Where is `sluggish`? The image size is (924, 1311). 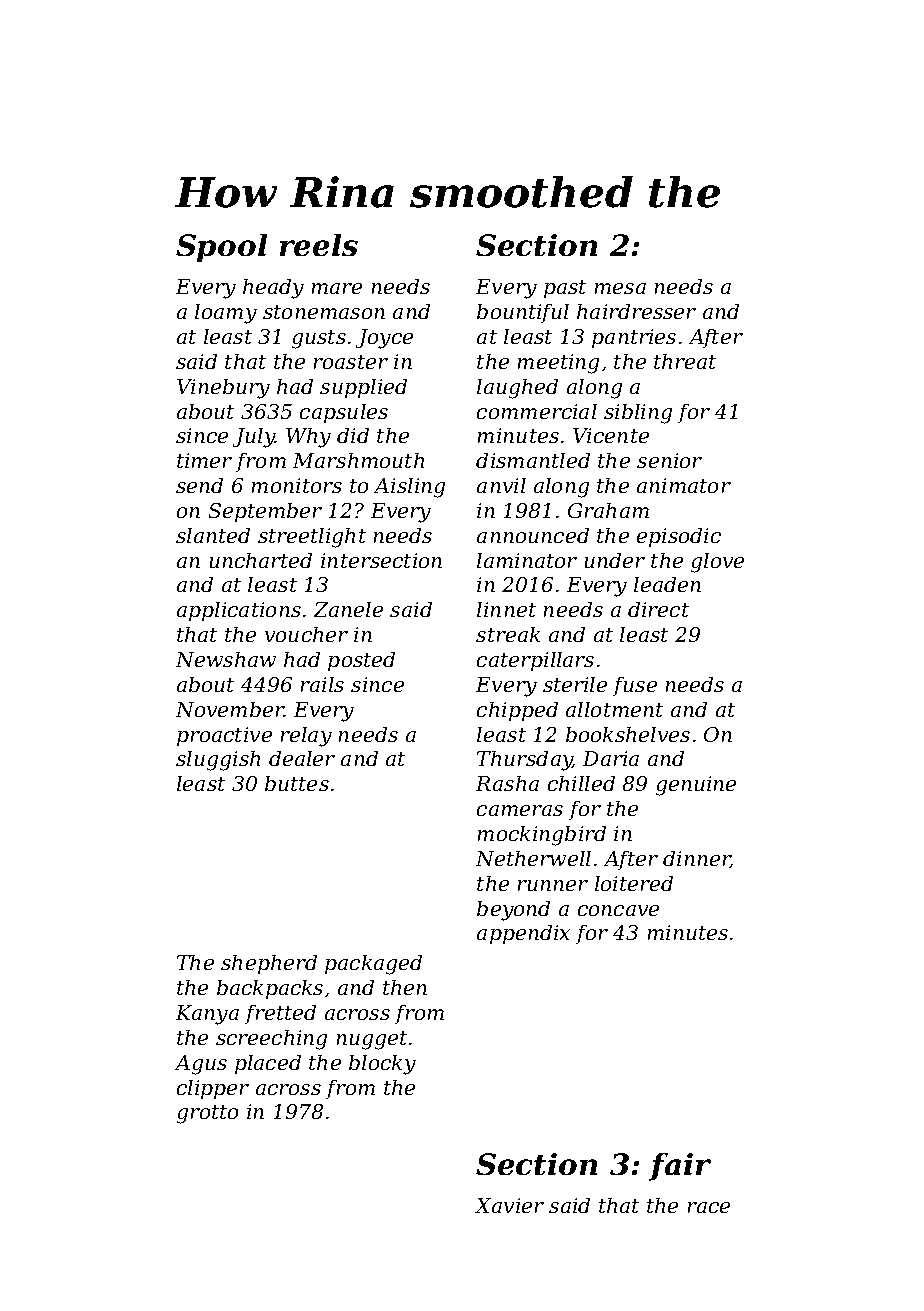 sluggish is located at coordinates (218, 761).
